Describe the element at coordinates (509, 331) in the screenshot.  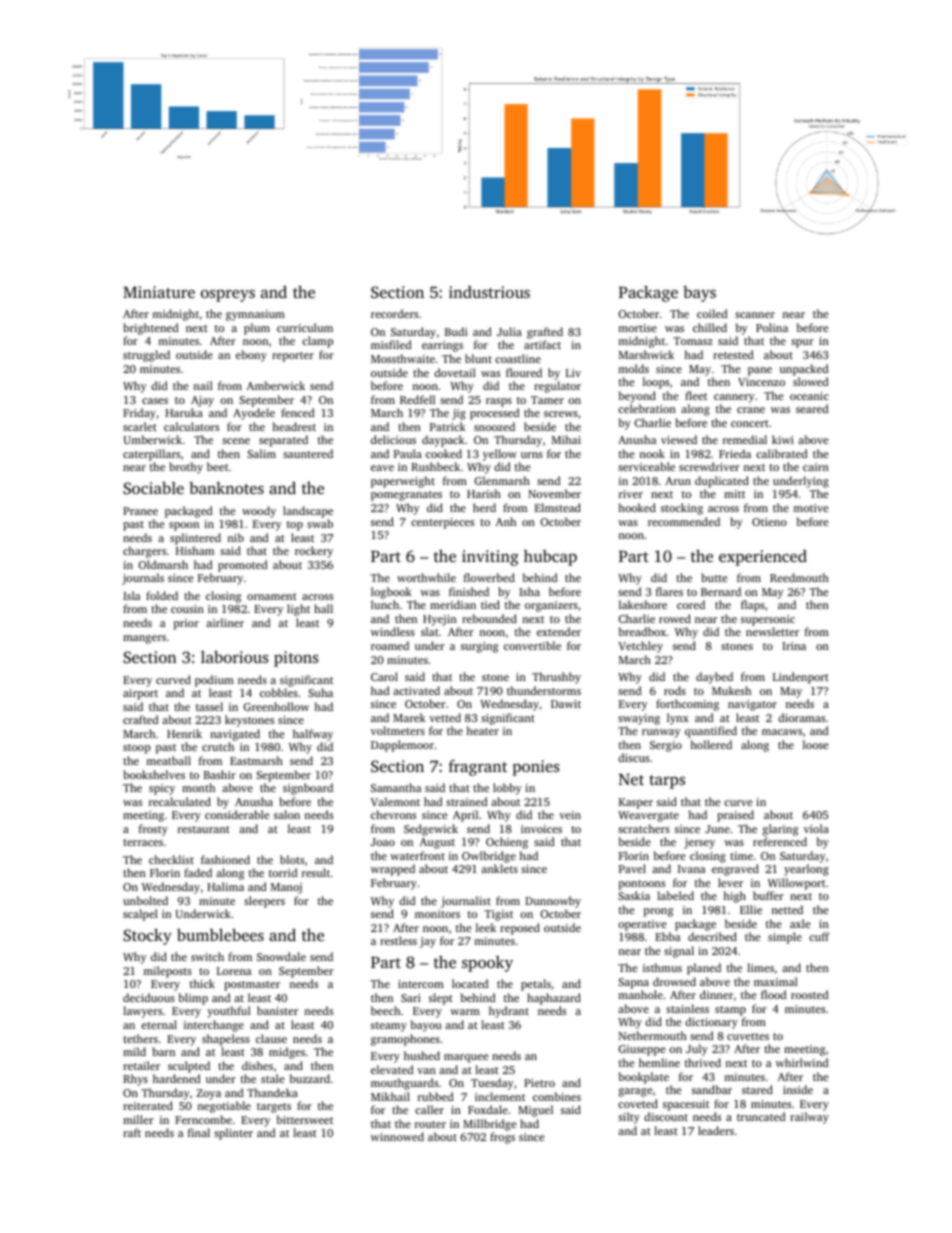
I see `Julia` at that location.
